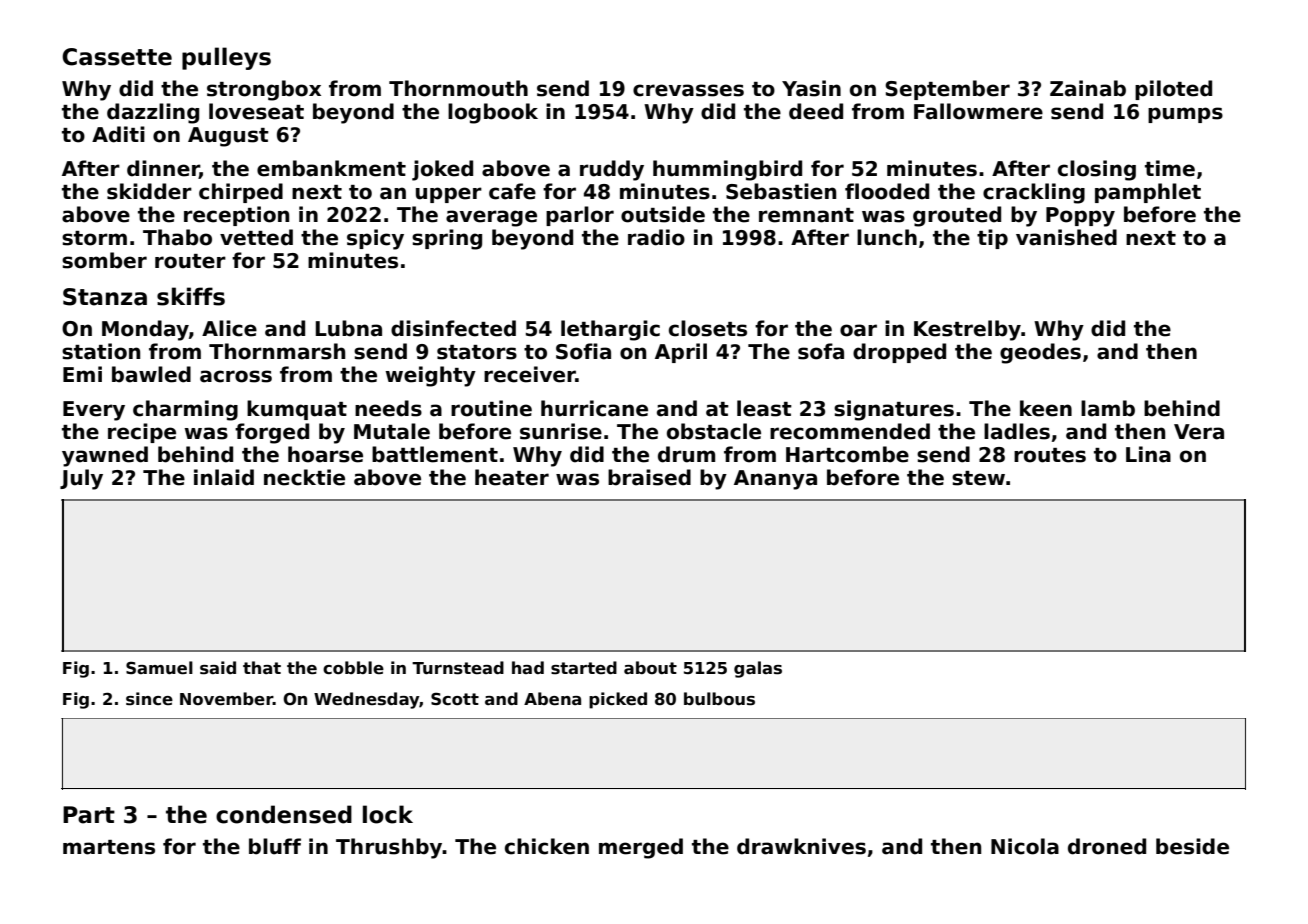  I want to click on lamb, so click(1108, 408).
